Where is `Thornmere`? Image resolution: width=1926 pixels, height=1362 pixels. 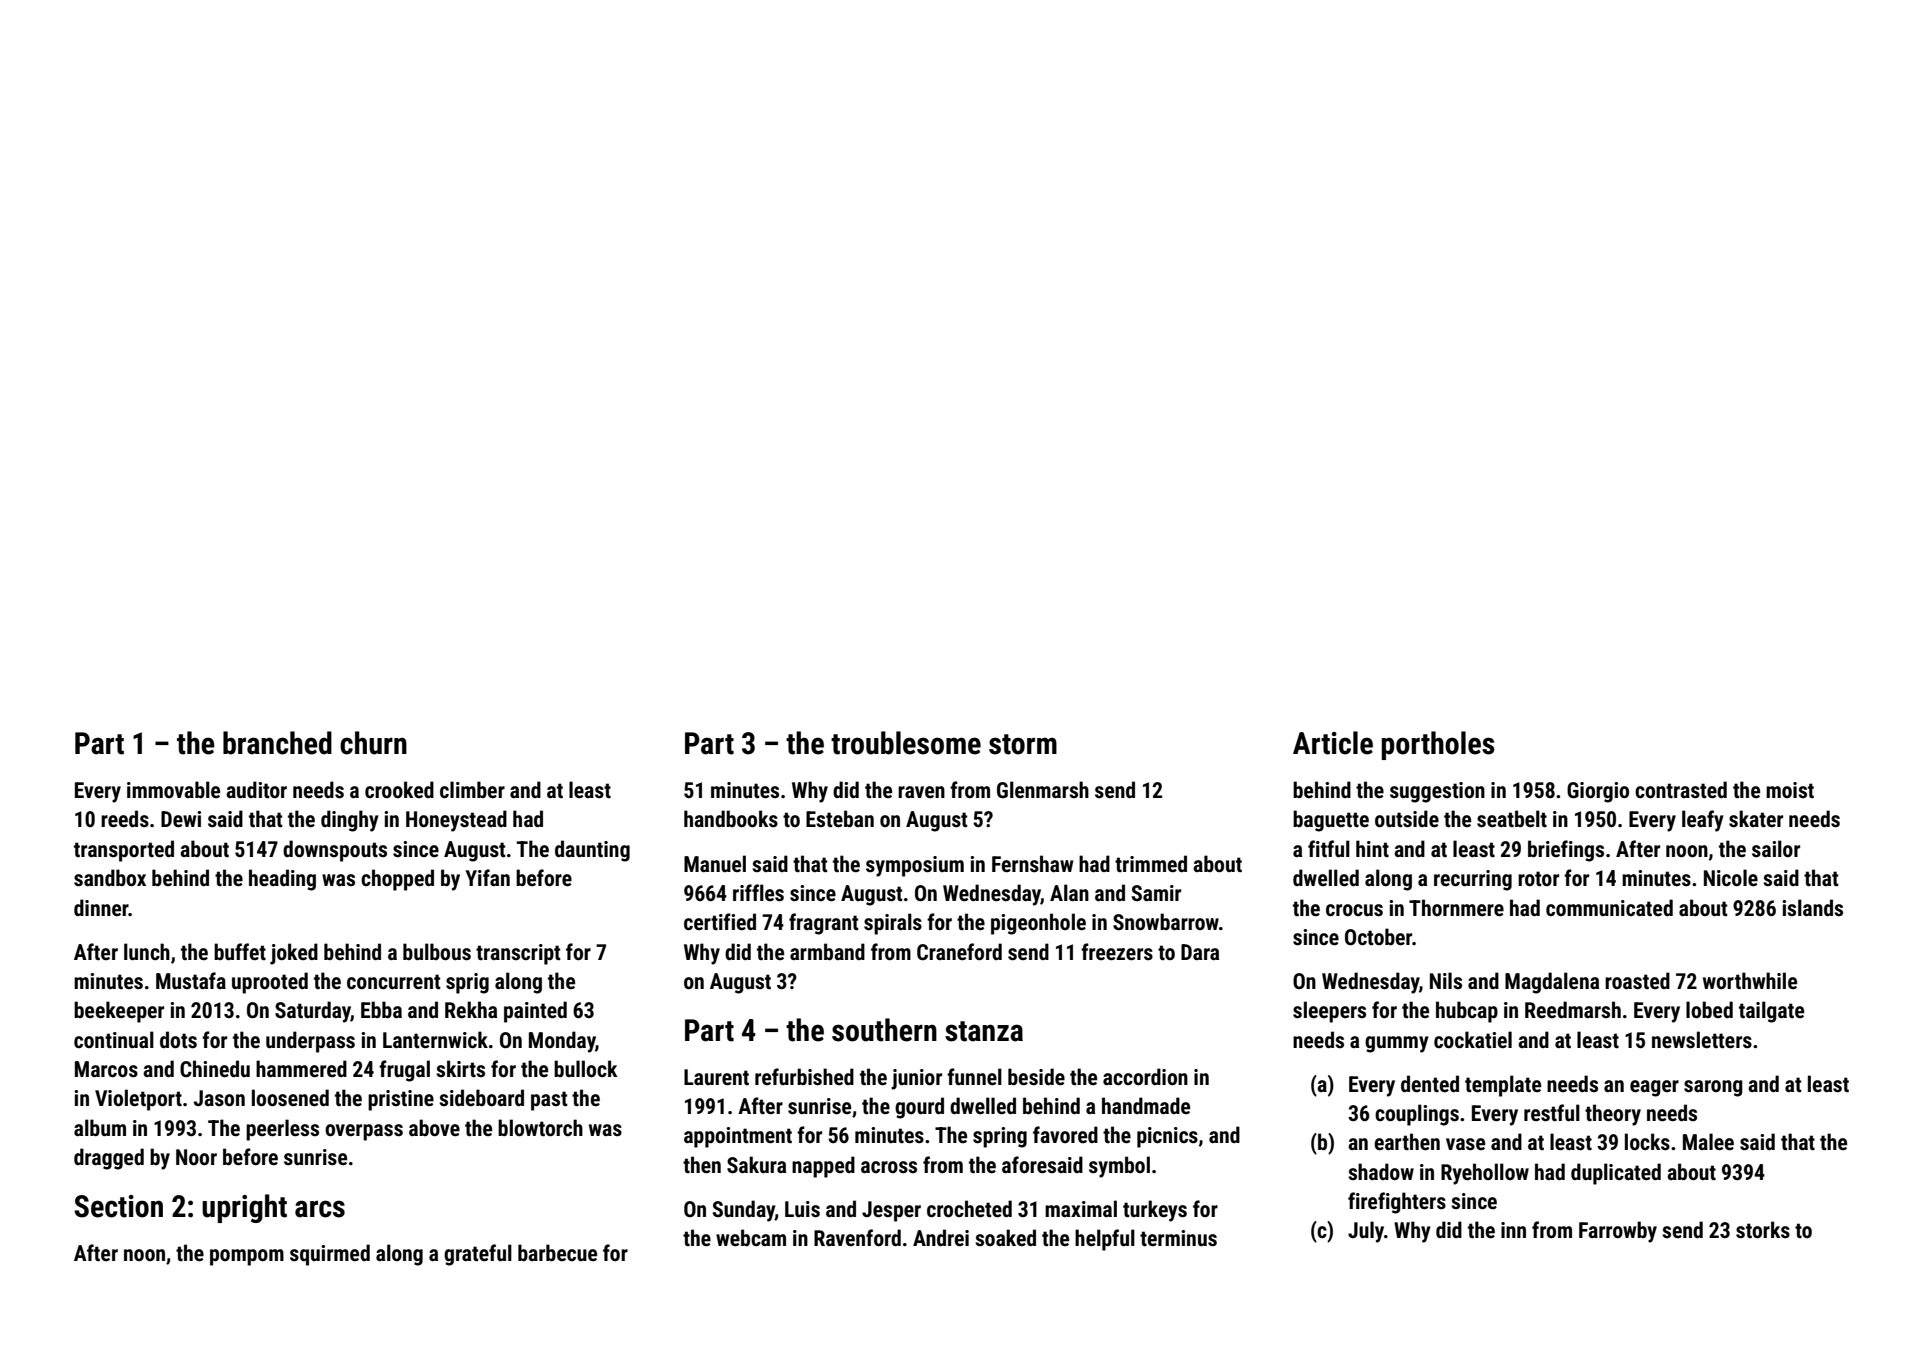
Thornmere is located at coordinates (1456, 908).
